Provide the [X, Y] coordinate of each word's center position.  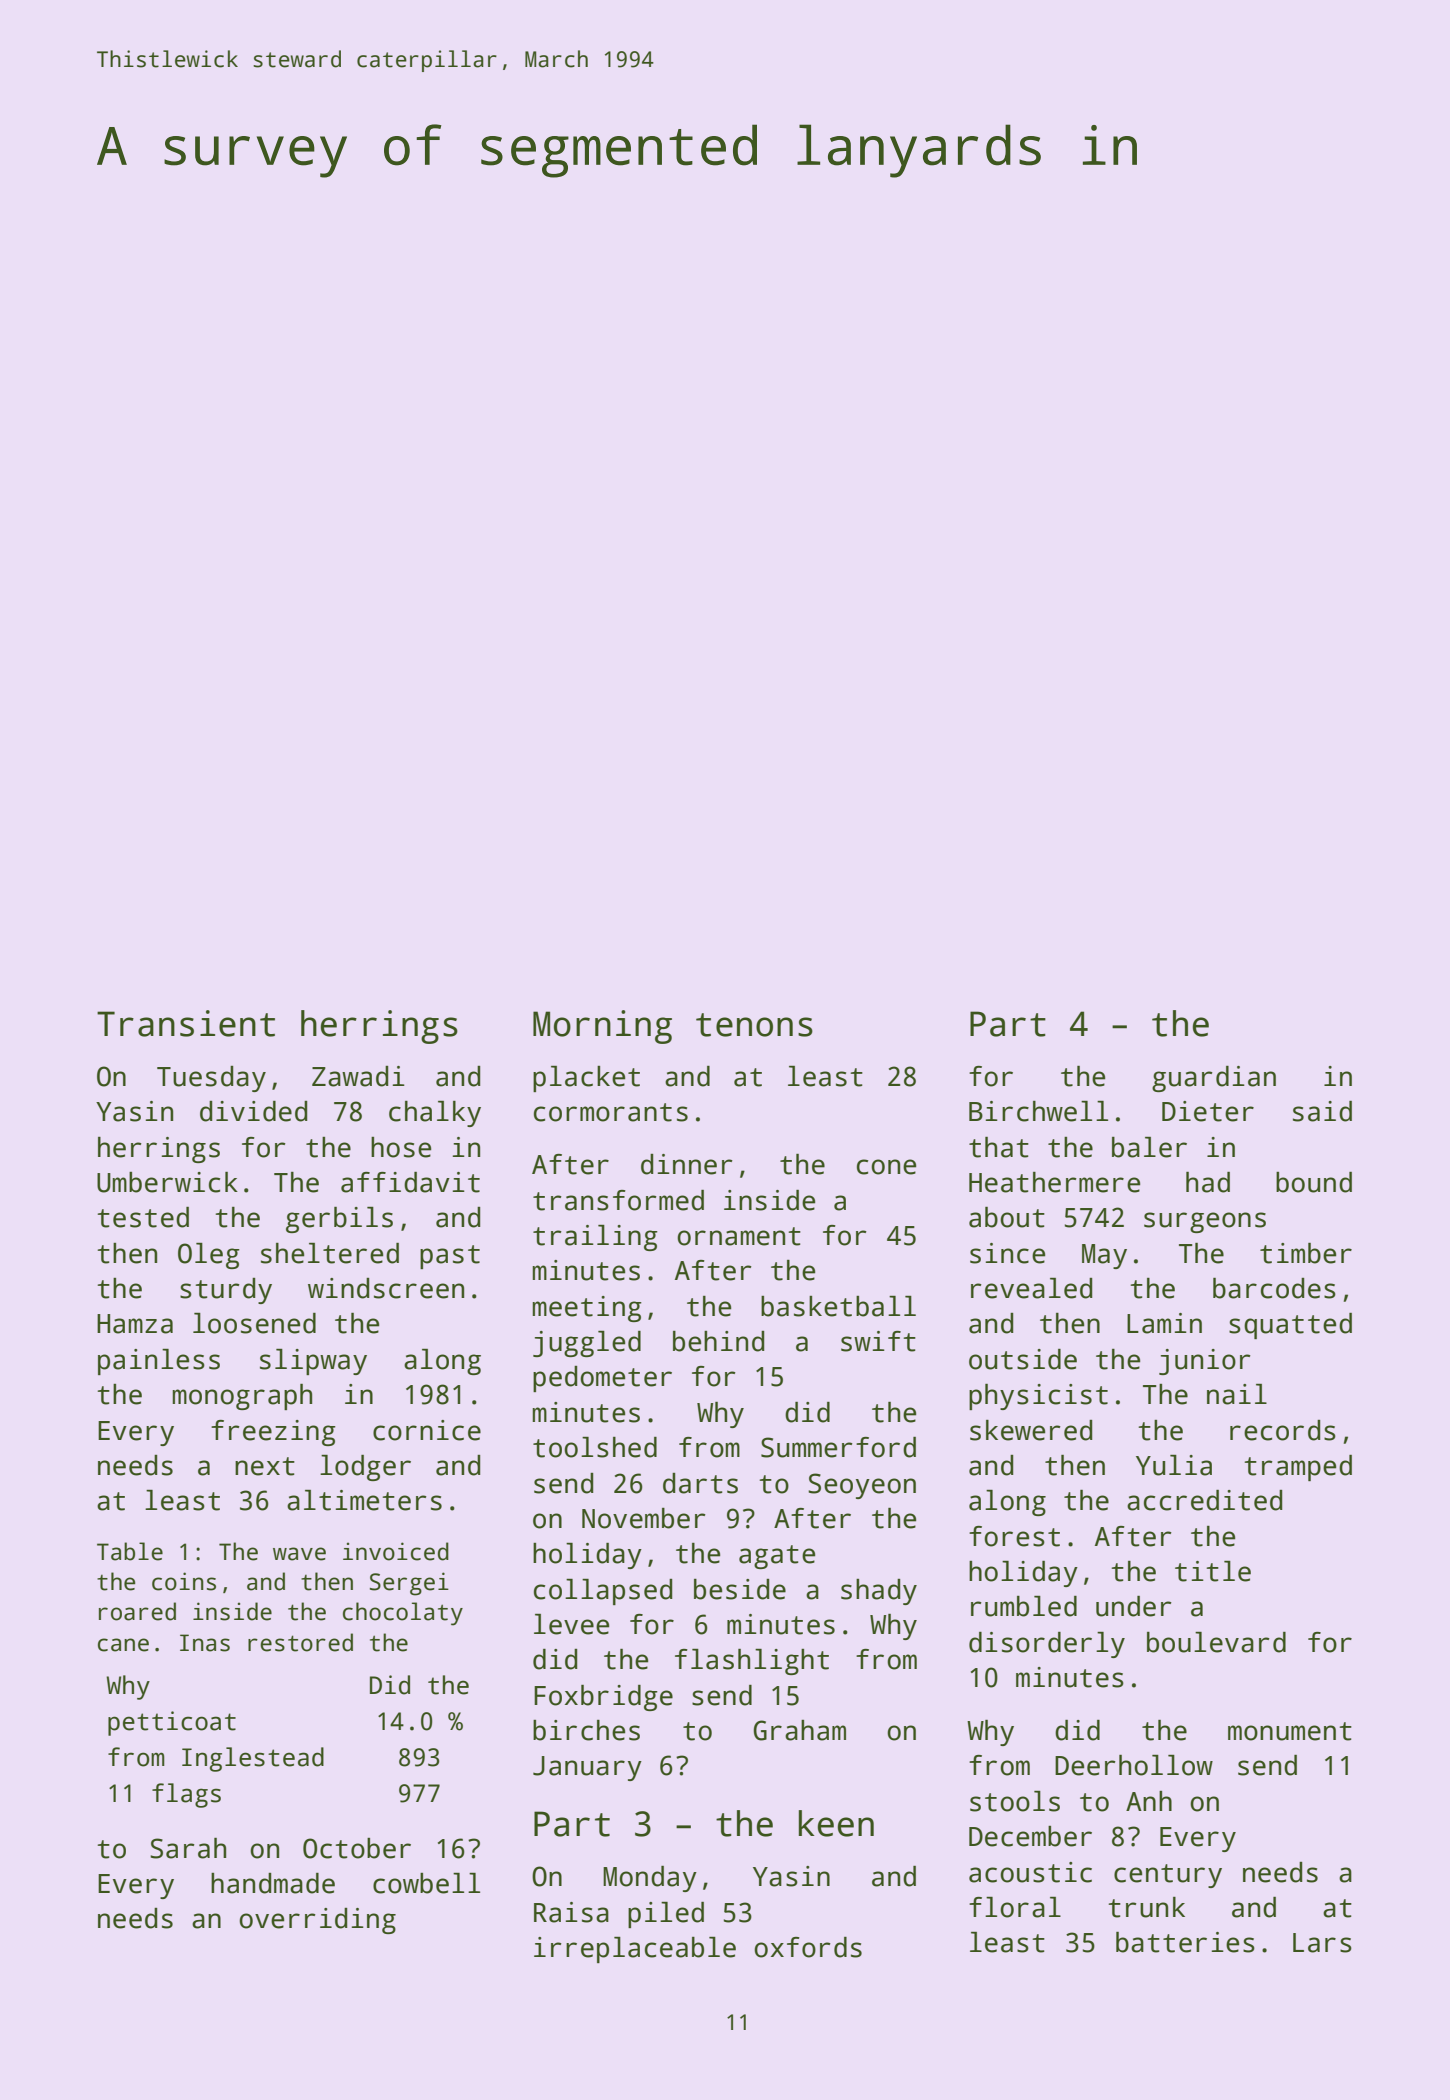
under [1134, 1606]
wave [299, 1554]
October [357, 1848]
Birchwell [1038, 1111]
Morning [602, 1027]
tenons [754, 1025]
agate [777, 1557]
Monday [650, 1879]
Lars [1322, 1943]
